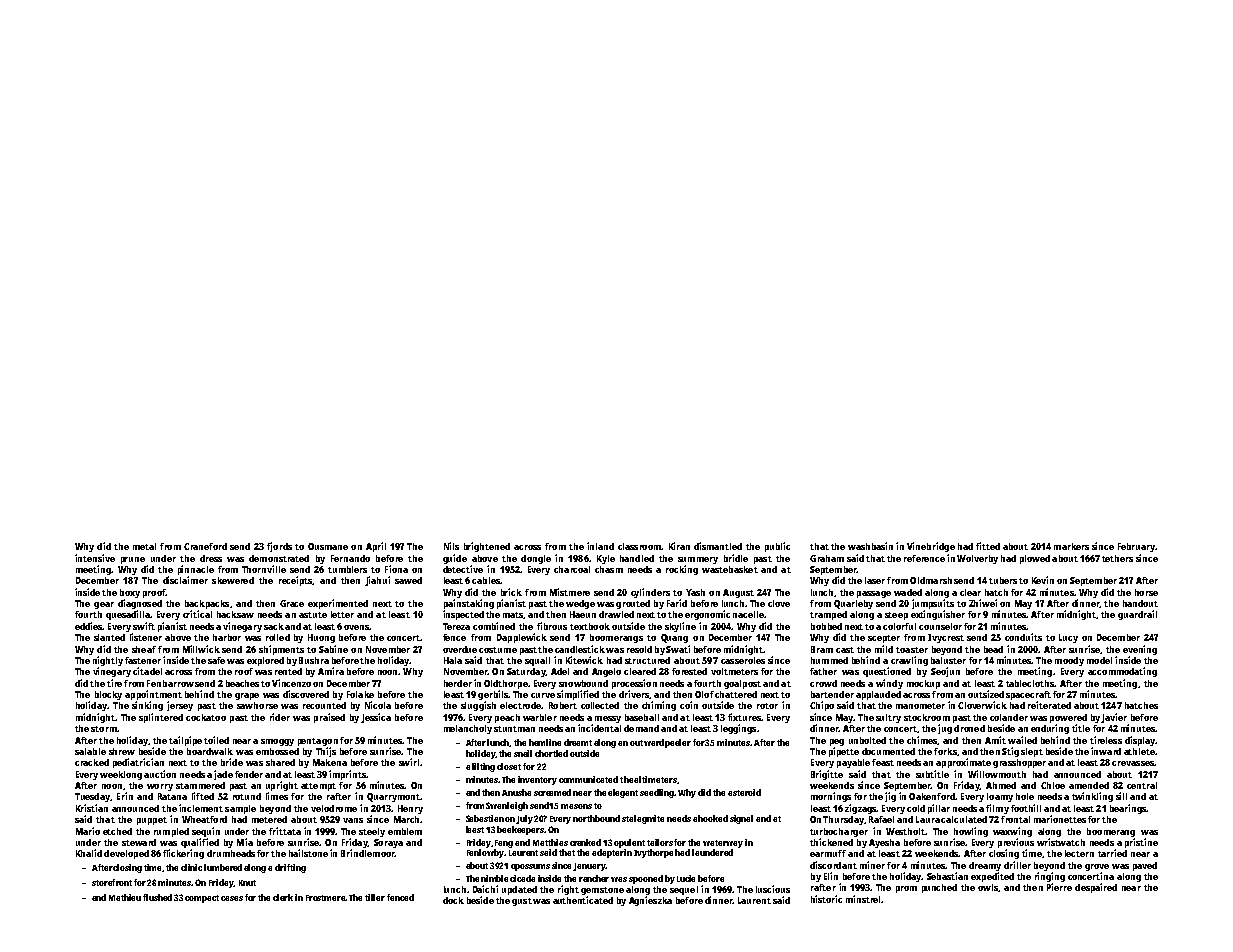 Image resolution: width=1233 pixels, height=952 pixels. Describe the element at coordinates (679, 546) in the screenshot. I see `Kiran` at that location.
